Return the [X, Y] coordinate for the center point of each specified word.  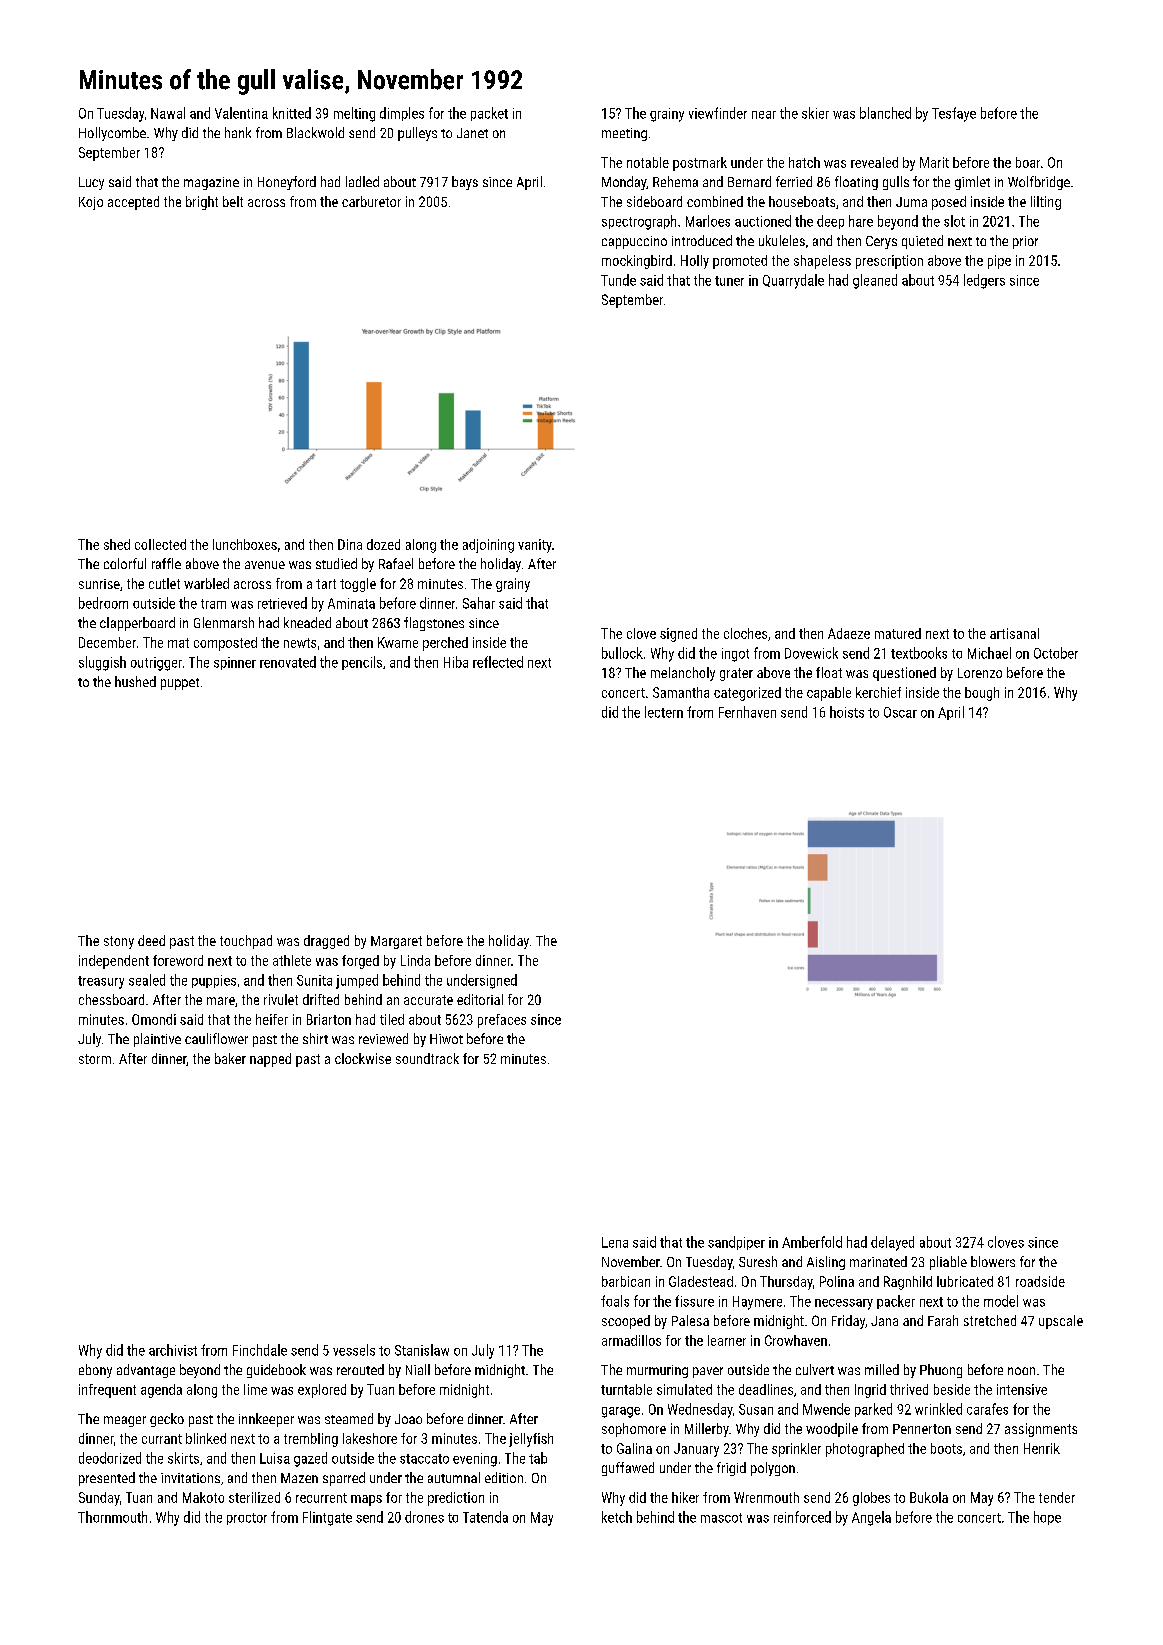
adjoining [488, 546]
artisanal [1014, 633]
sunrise [99, 584]
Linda [415, 960]
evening [475, 1460]
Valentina [241, 113]
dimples [402, 114]
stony [119, 942]
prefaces [502, 1021]
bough [982, 694]
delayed [892, 1243]
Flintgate [327, 1518]
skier [815, 113]
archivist [173, 1350]
